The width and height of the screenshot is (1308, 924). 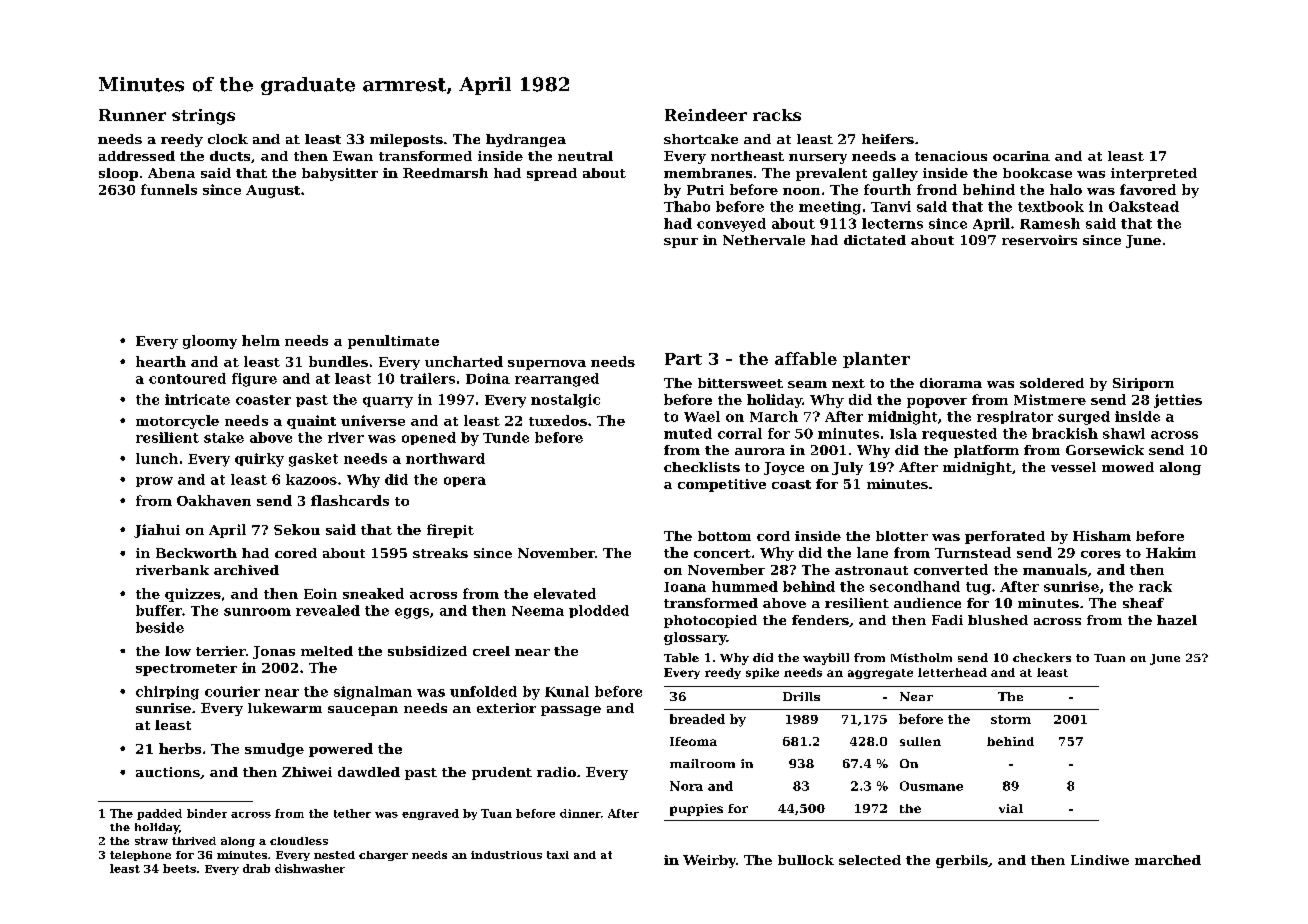 I want to click on checklists, so click(x=702, y=467).
